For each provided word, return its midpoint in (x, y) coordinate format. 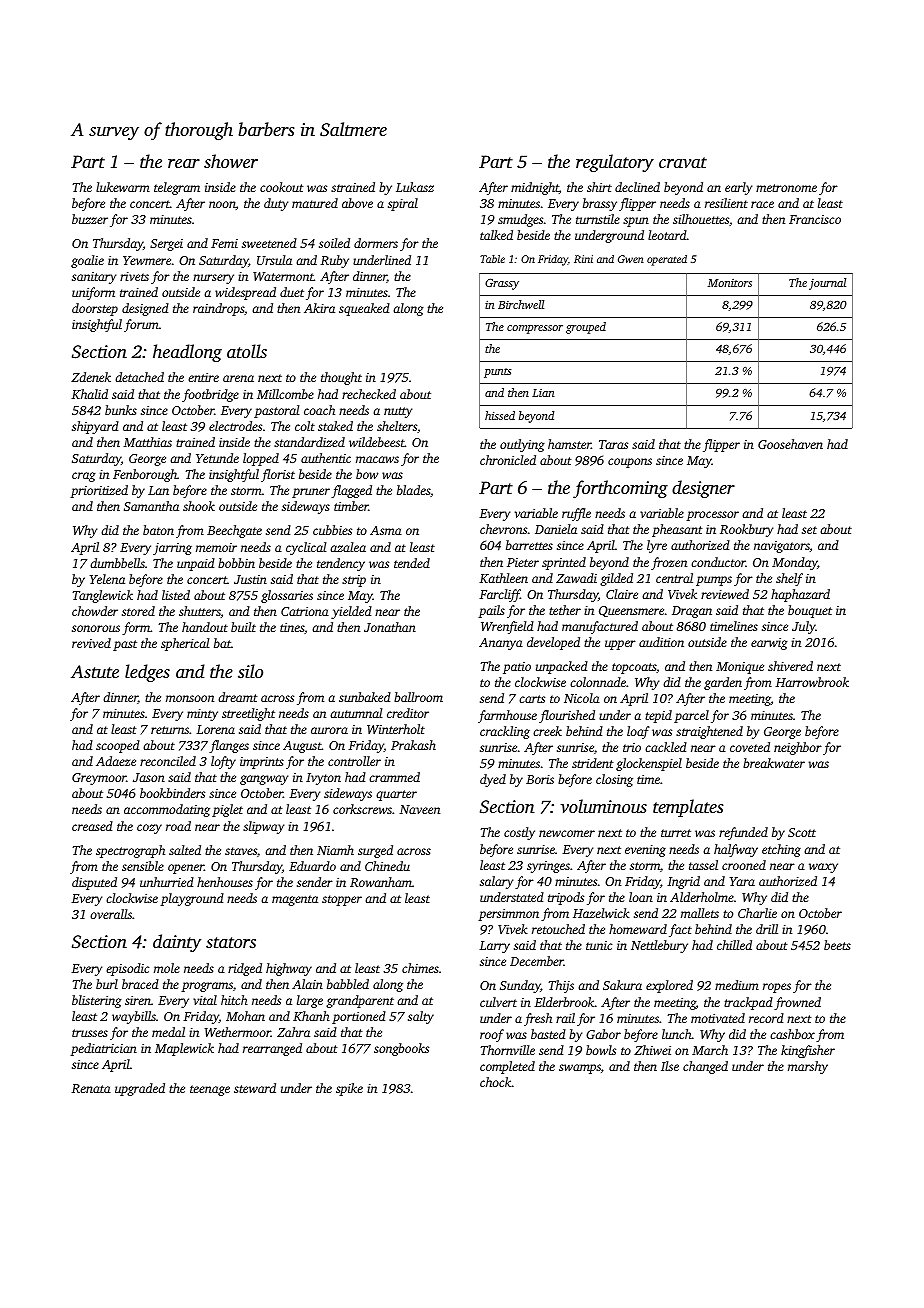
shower (231, 161)
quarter (396, 795)
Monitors (730, 283)
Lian (543, 393)
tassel (703, 865)
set (809, 530)
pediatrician (103, 1049)
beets (837, 945)
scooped (118, 746)
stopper (342, 900)
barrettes (529, 545)
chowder (95, 611)
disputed (94, 883)
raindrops (218, 309)
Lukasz (415, 187)
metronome (786, 188)
